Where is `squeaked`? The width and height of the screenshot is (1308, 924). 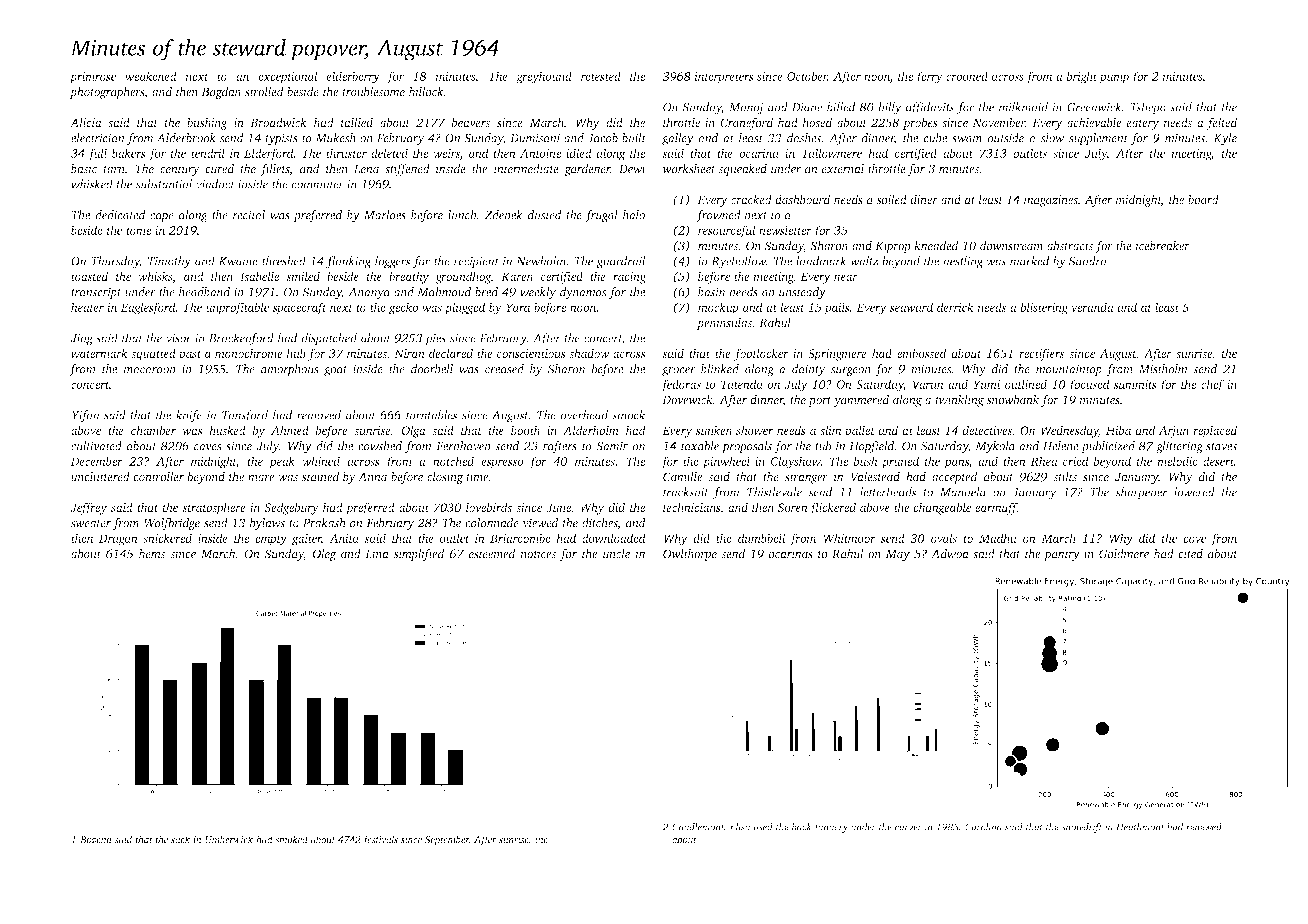
squeaked is located at coordinates (742, 170).
